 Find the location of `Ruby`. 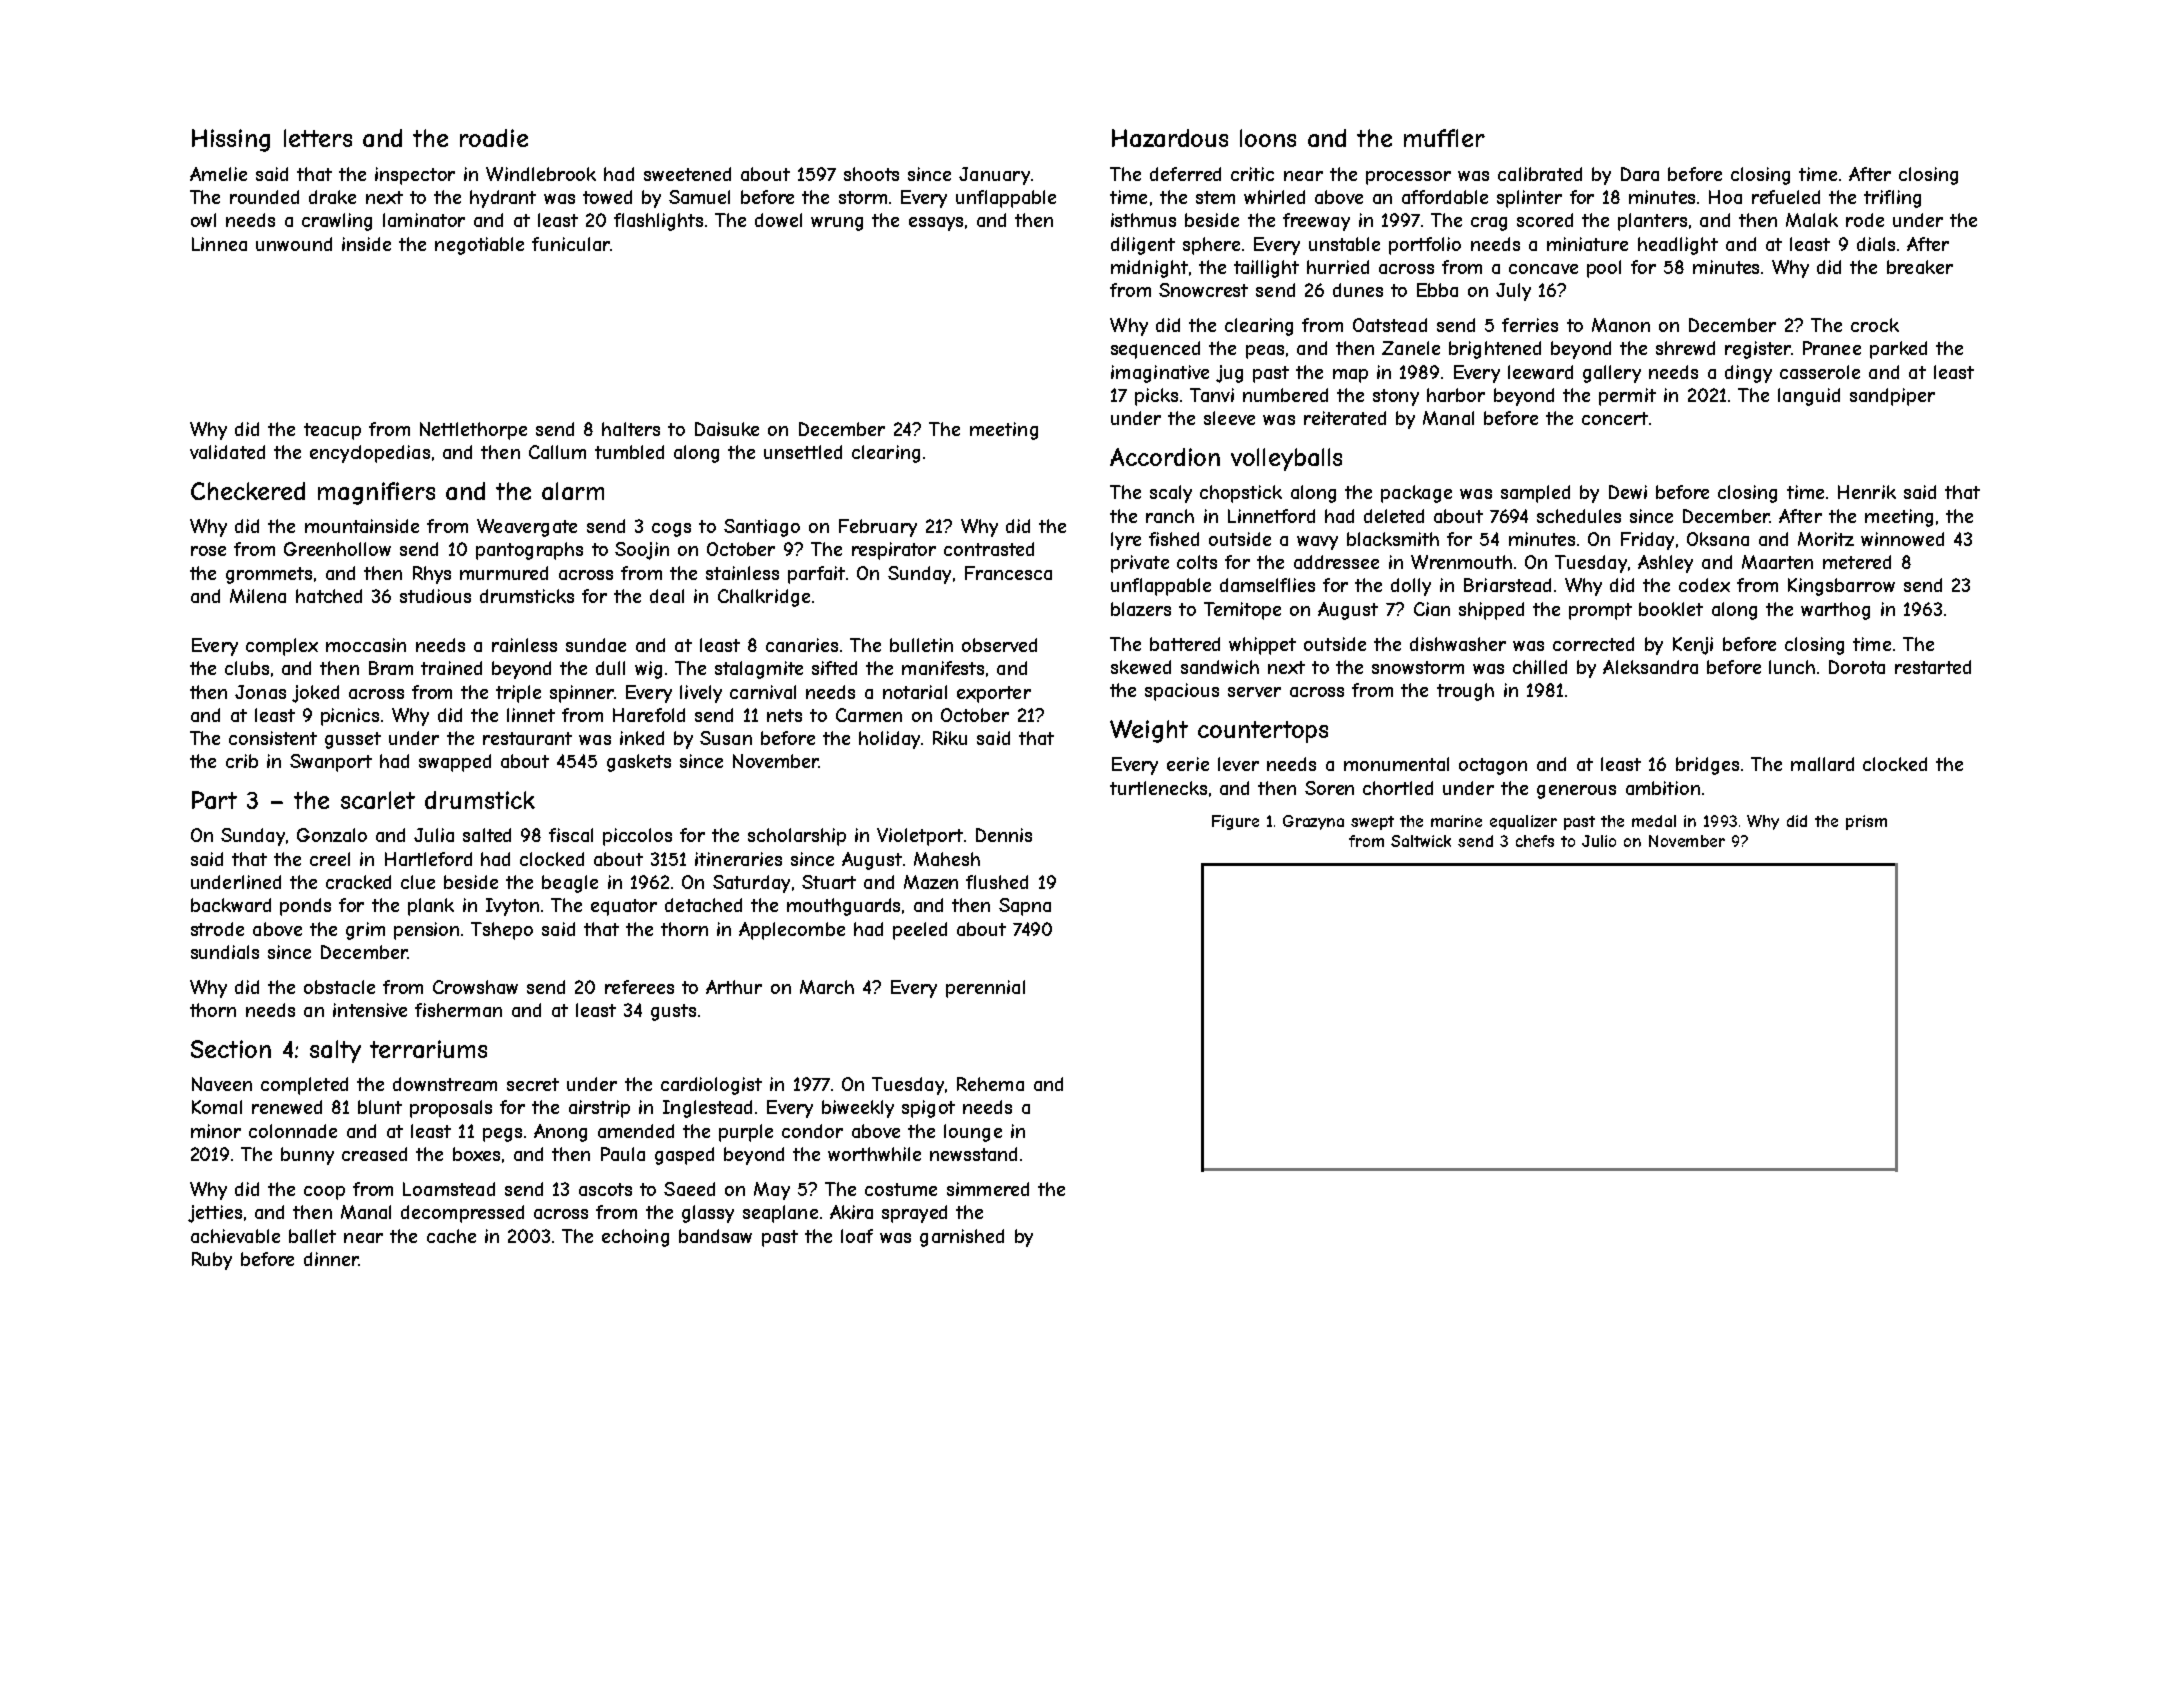

Ruby is located at coordinates (212, 1261).
